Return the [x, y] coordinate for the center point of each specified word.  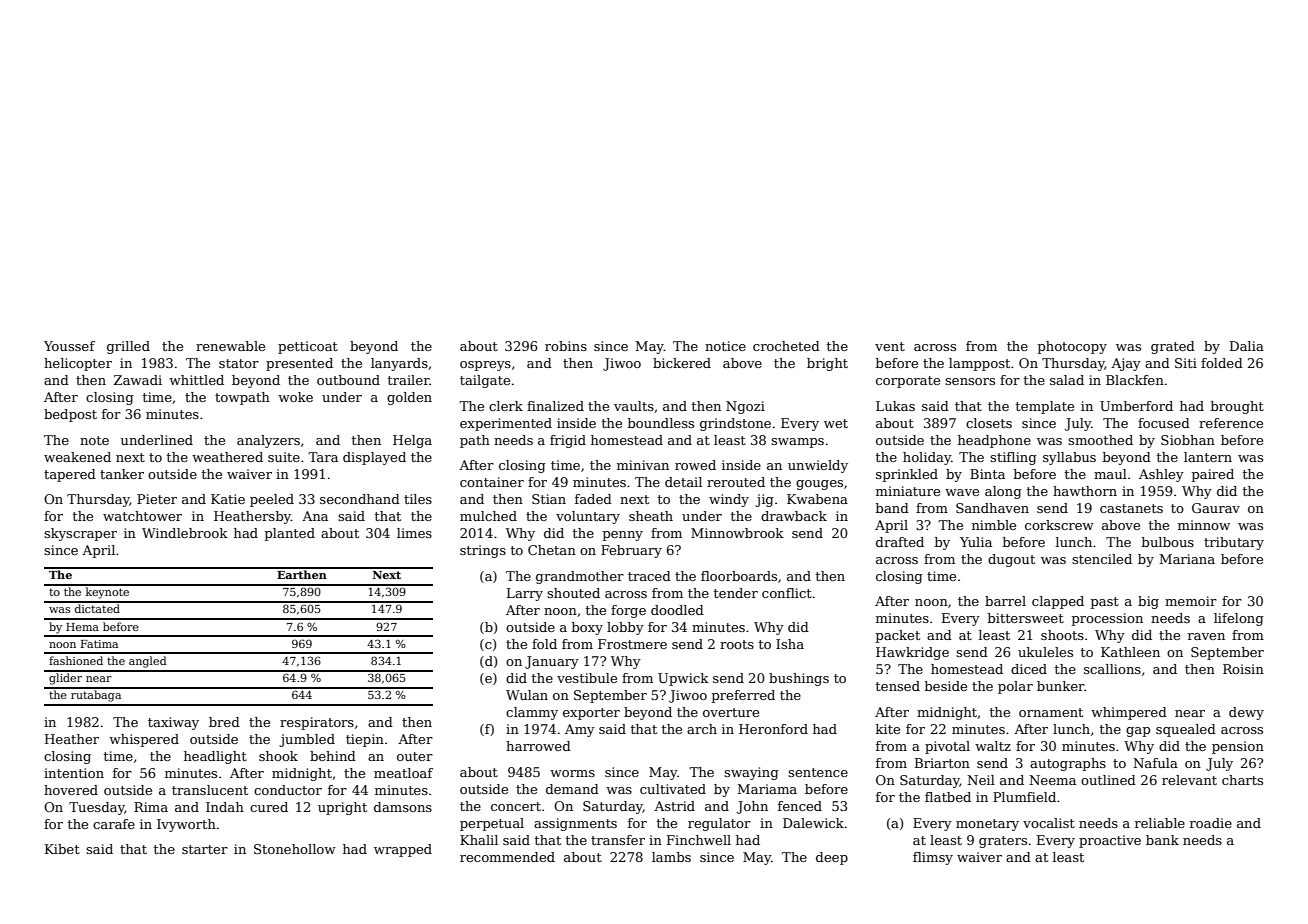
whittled [196, 380]
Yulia [976, 542]
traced [649, 576]
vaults [634, 406]
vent [890, 346]
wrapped [403, 850]
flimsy [933, 858]
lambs [671, 857]
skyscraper [80, 534]
